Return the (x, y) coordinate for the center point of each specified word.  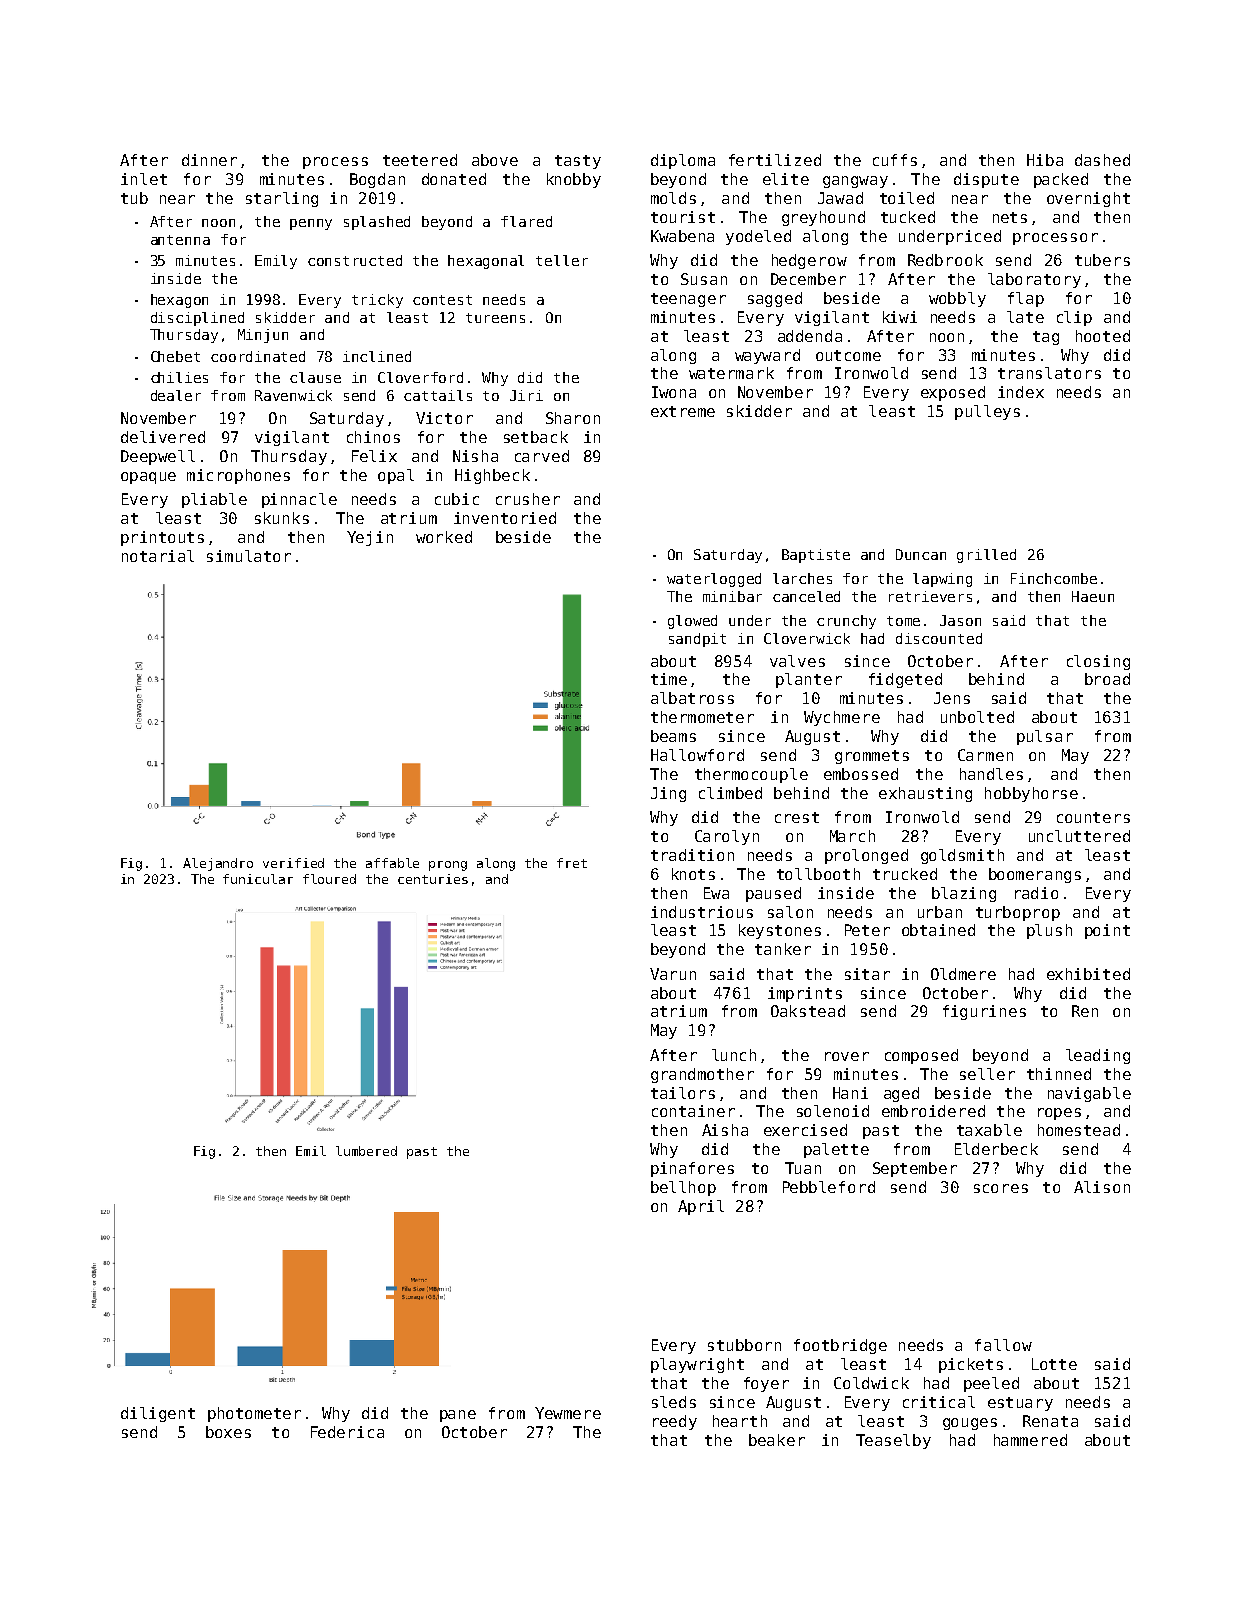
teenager (688, 300)
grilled (986, 556)
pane (458, 1416)
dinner (209, 160)
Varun (673, 974)
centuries (433, 879)
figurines (984, 1012)
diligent (158, 1414)
